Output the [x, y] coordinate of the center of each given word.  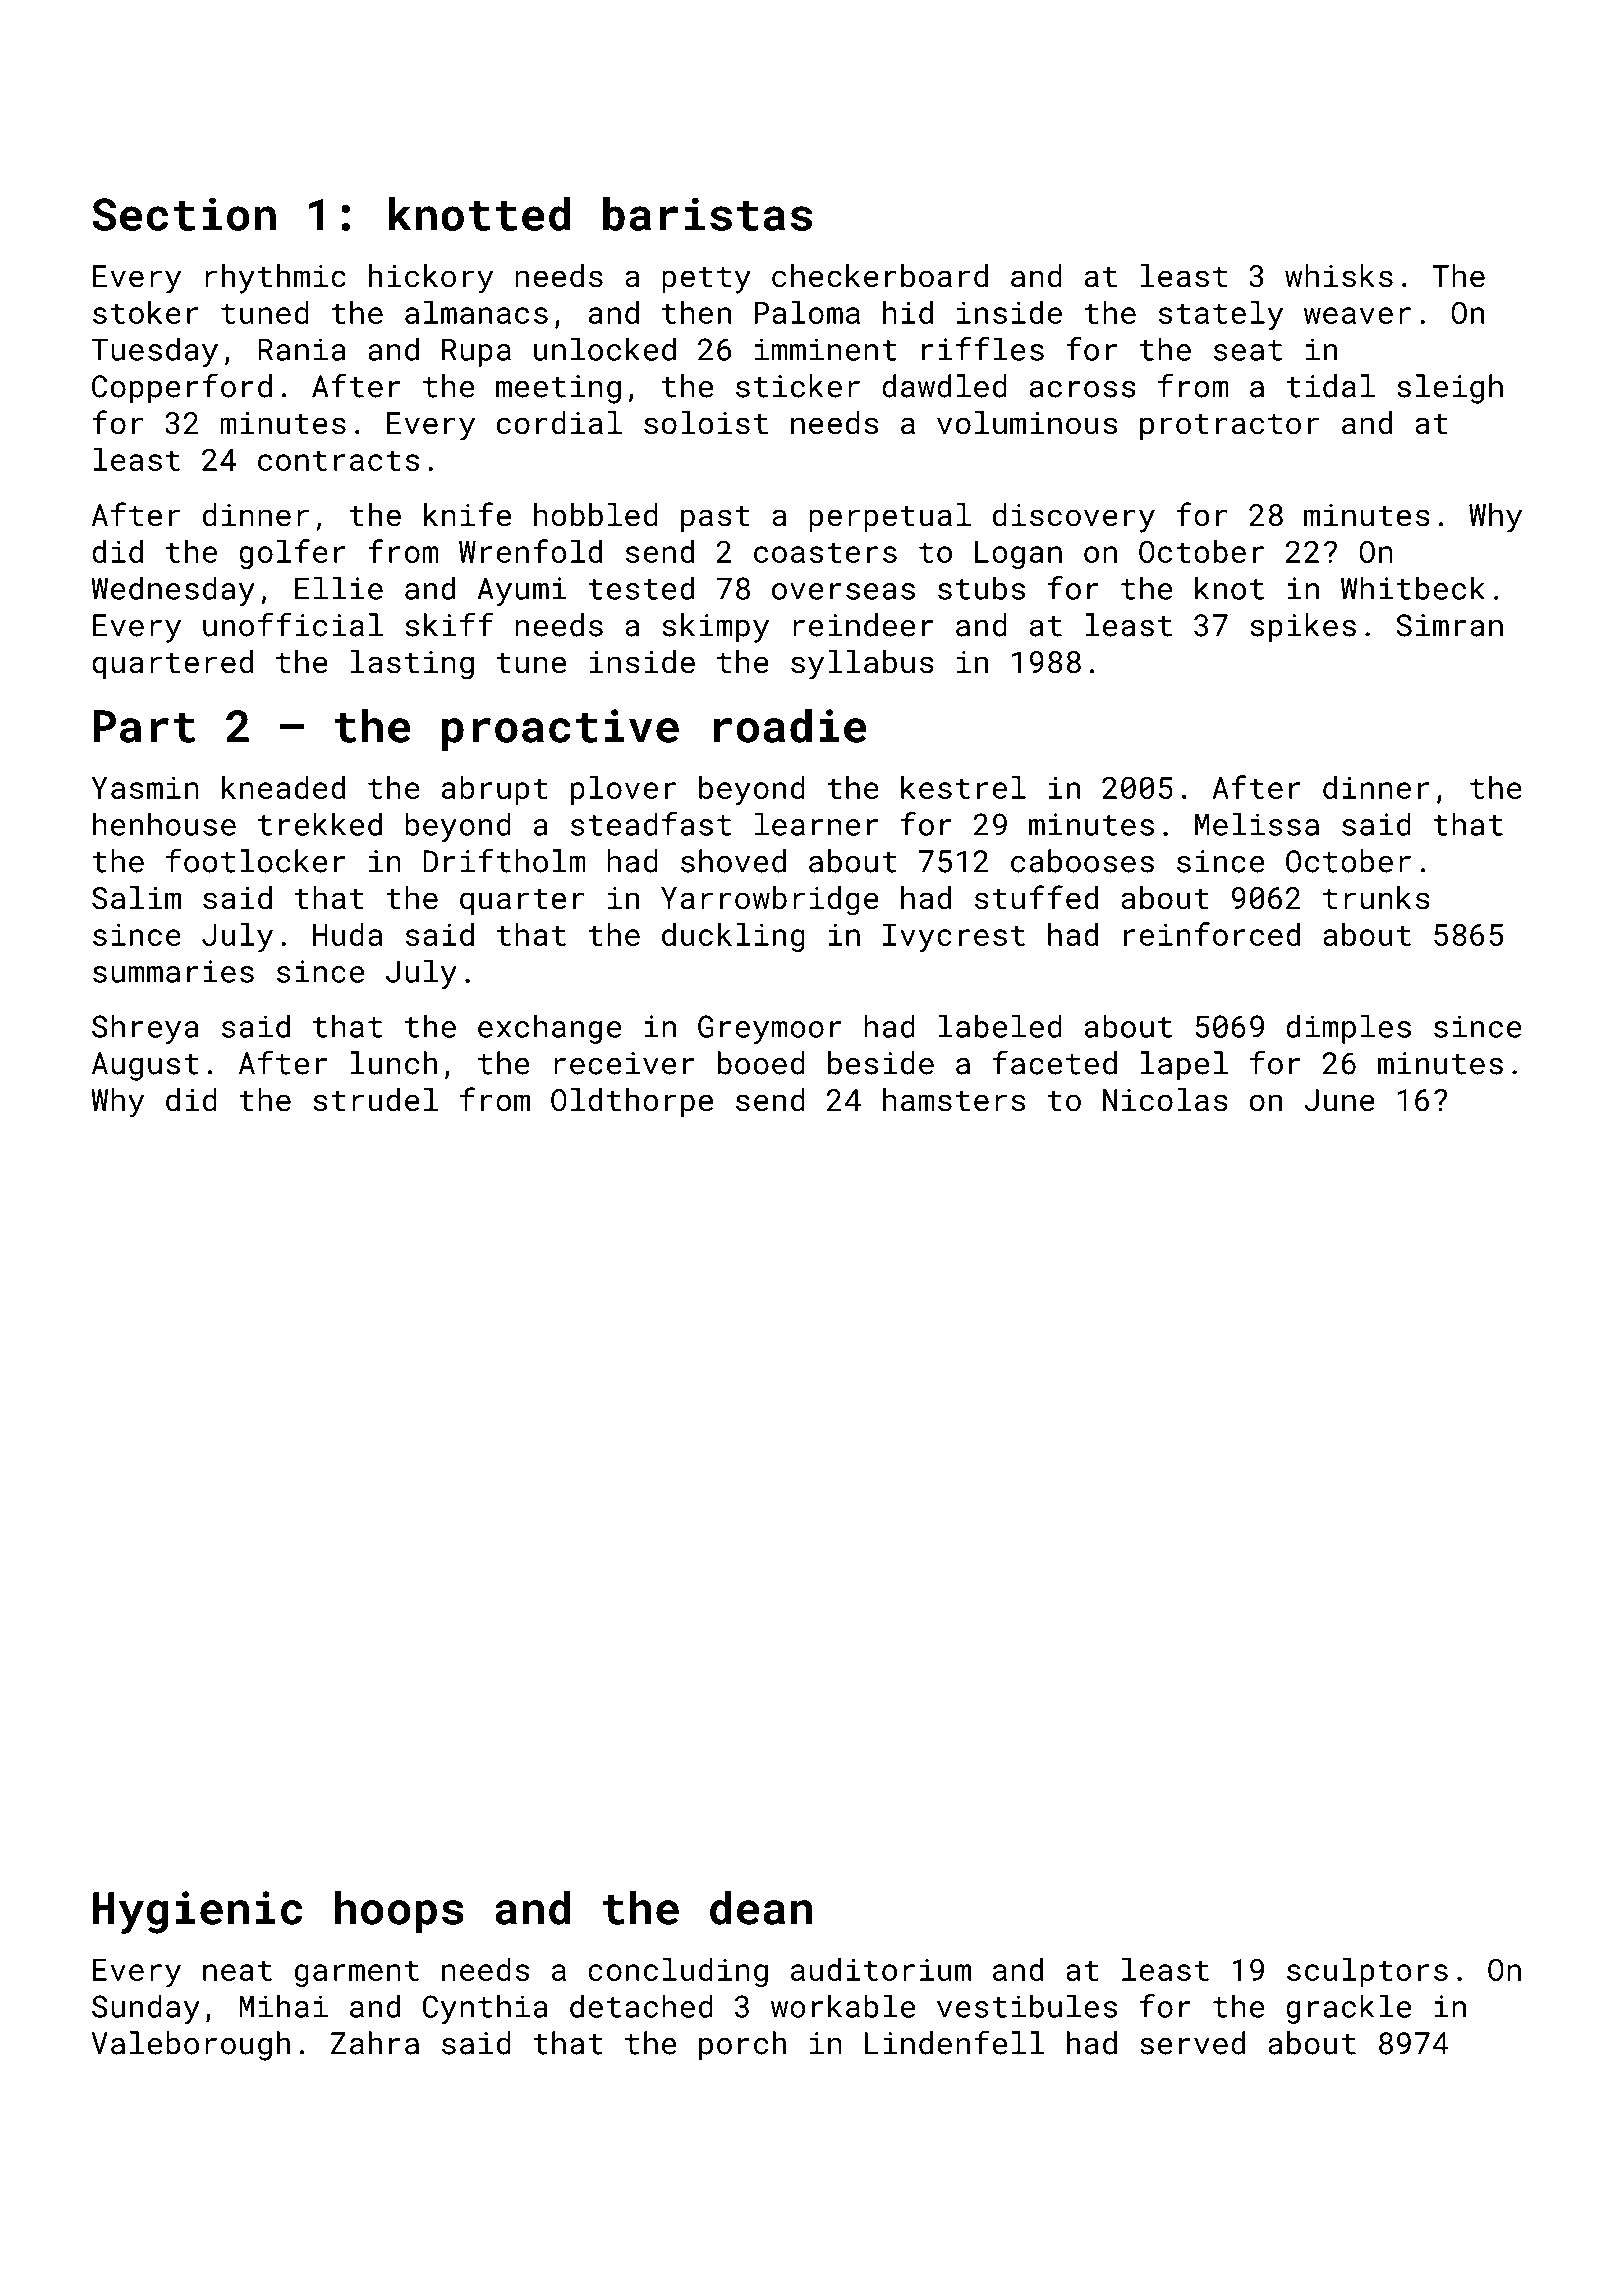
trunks [1376, 898]
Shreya [145, 1029]
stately [1220, 315]
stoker [146, 312]
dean [761, 1907]
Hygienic [197, 1912]
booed [761, 1063]
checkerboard [880, 276]
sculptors [1367, 1972]
